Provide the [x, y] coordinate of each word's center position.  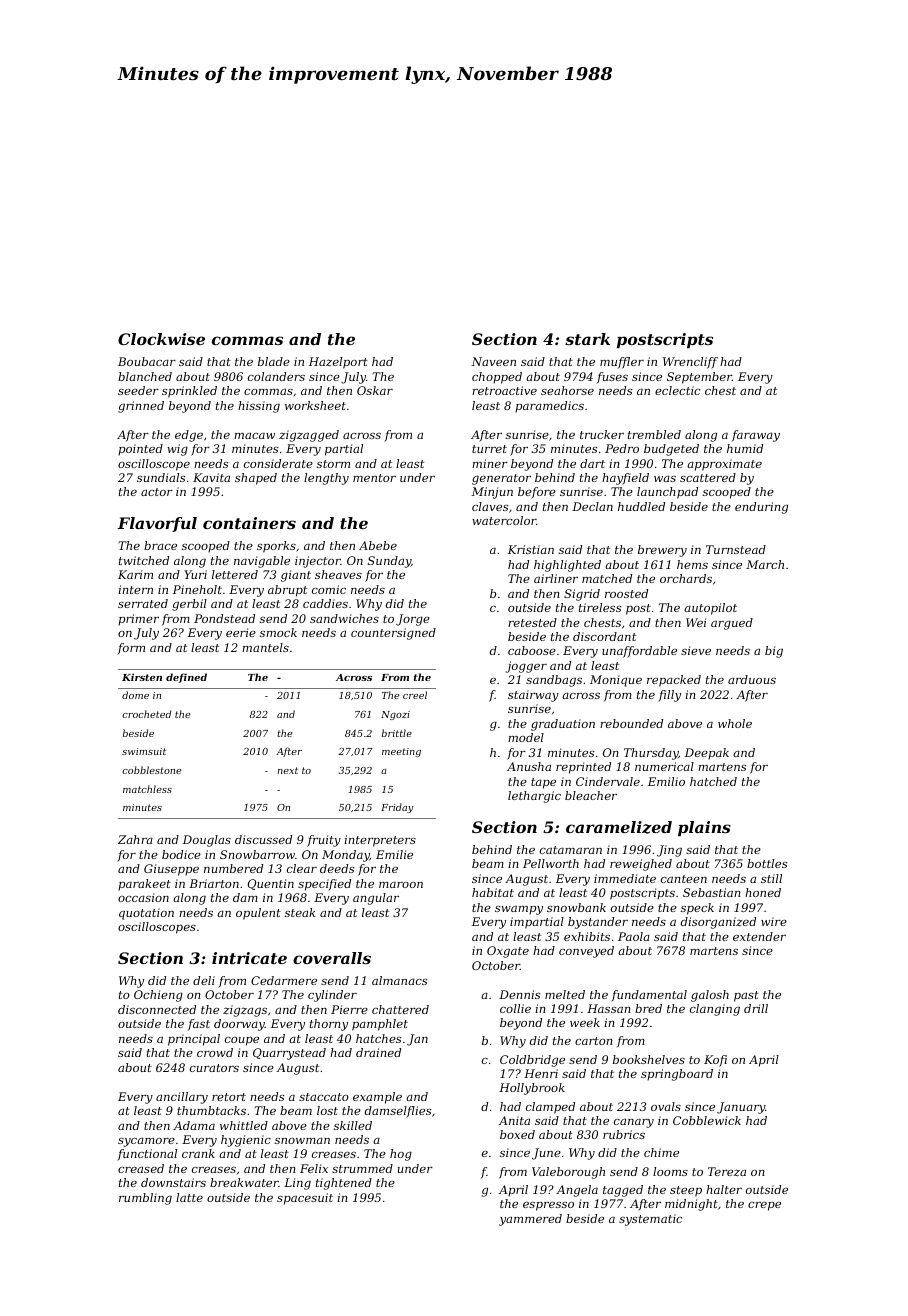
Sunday [389, 562]
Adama [194, 1125]
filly [669, 696]
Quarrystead [289, 1054]
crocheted [146, 714]
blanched [145, 376]
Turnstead [736, 549]
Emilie [394, 854]
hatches [379, 1038]
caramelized [619, 827]
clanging [715, 1010]
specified [324, 885]
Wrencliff [690, 363]
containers [249, 523]
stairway [533, 696]
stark [587, 339]
